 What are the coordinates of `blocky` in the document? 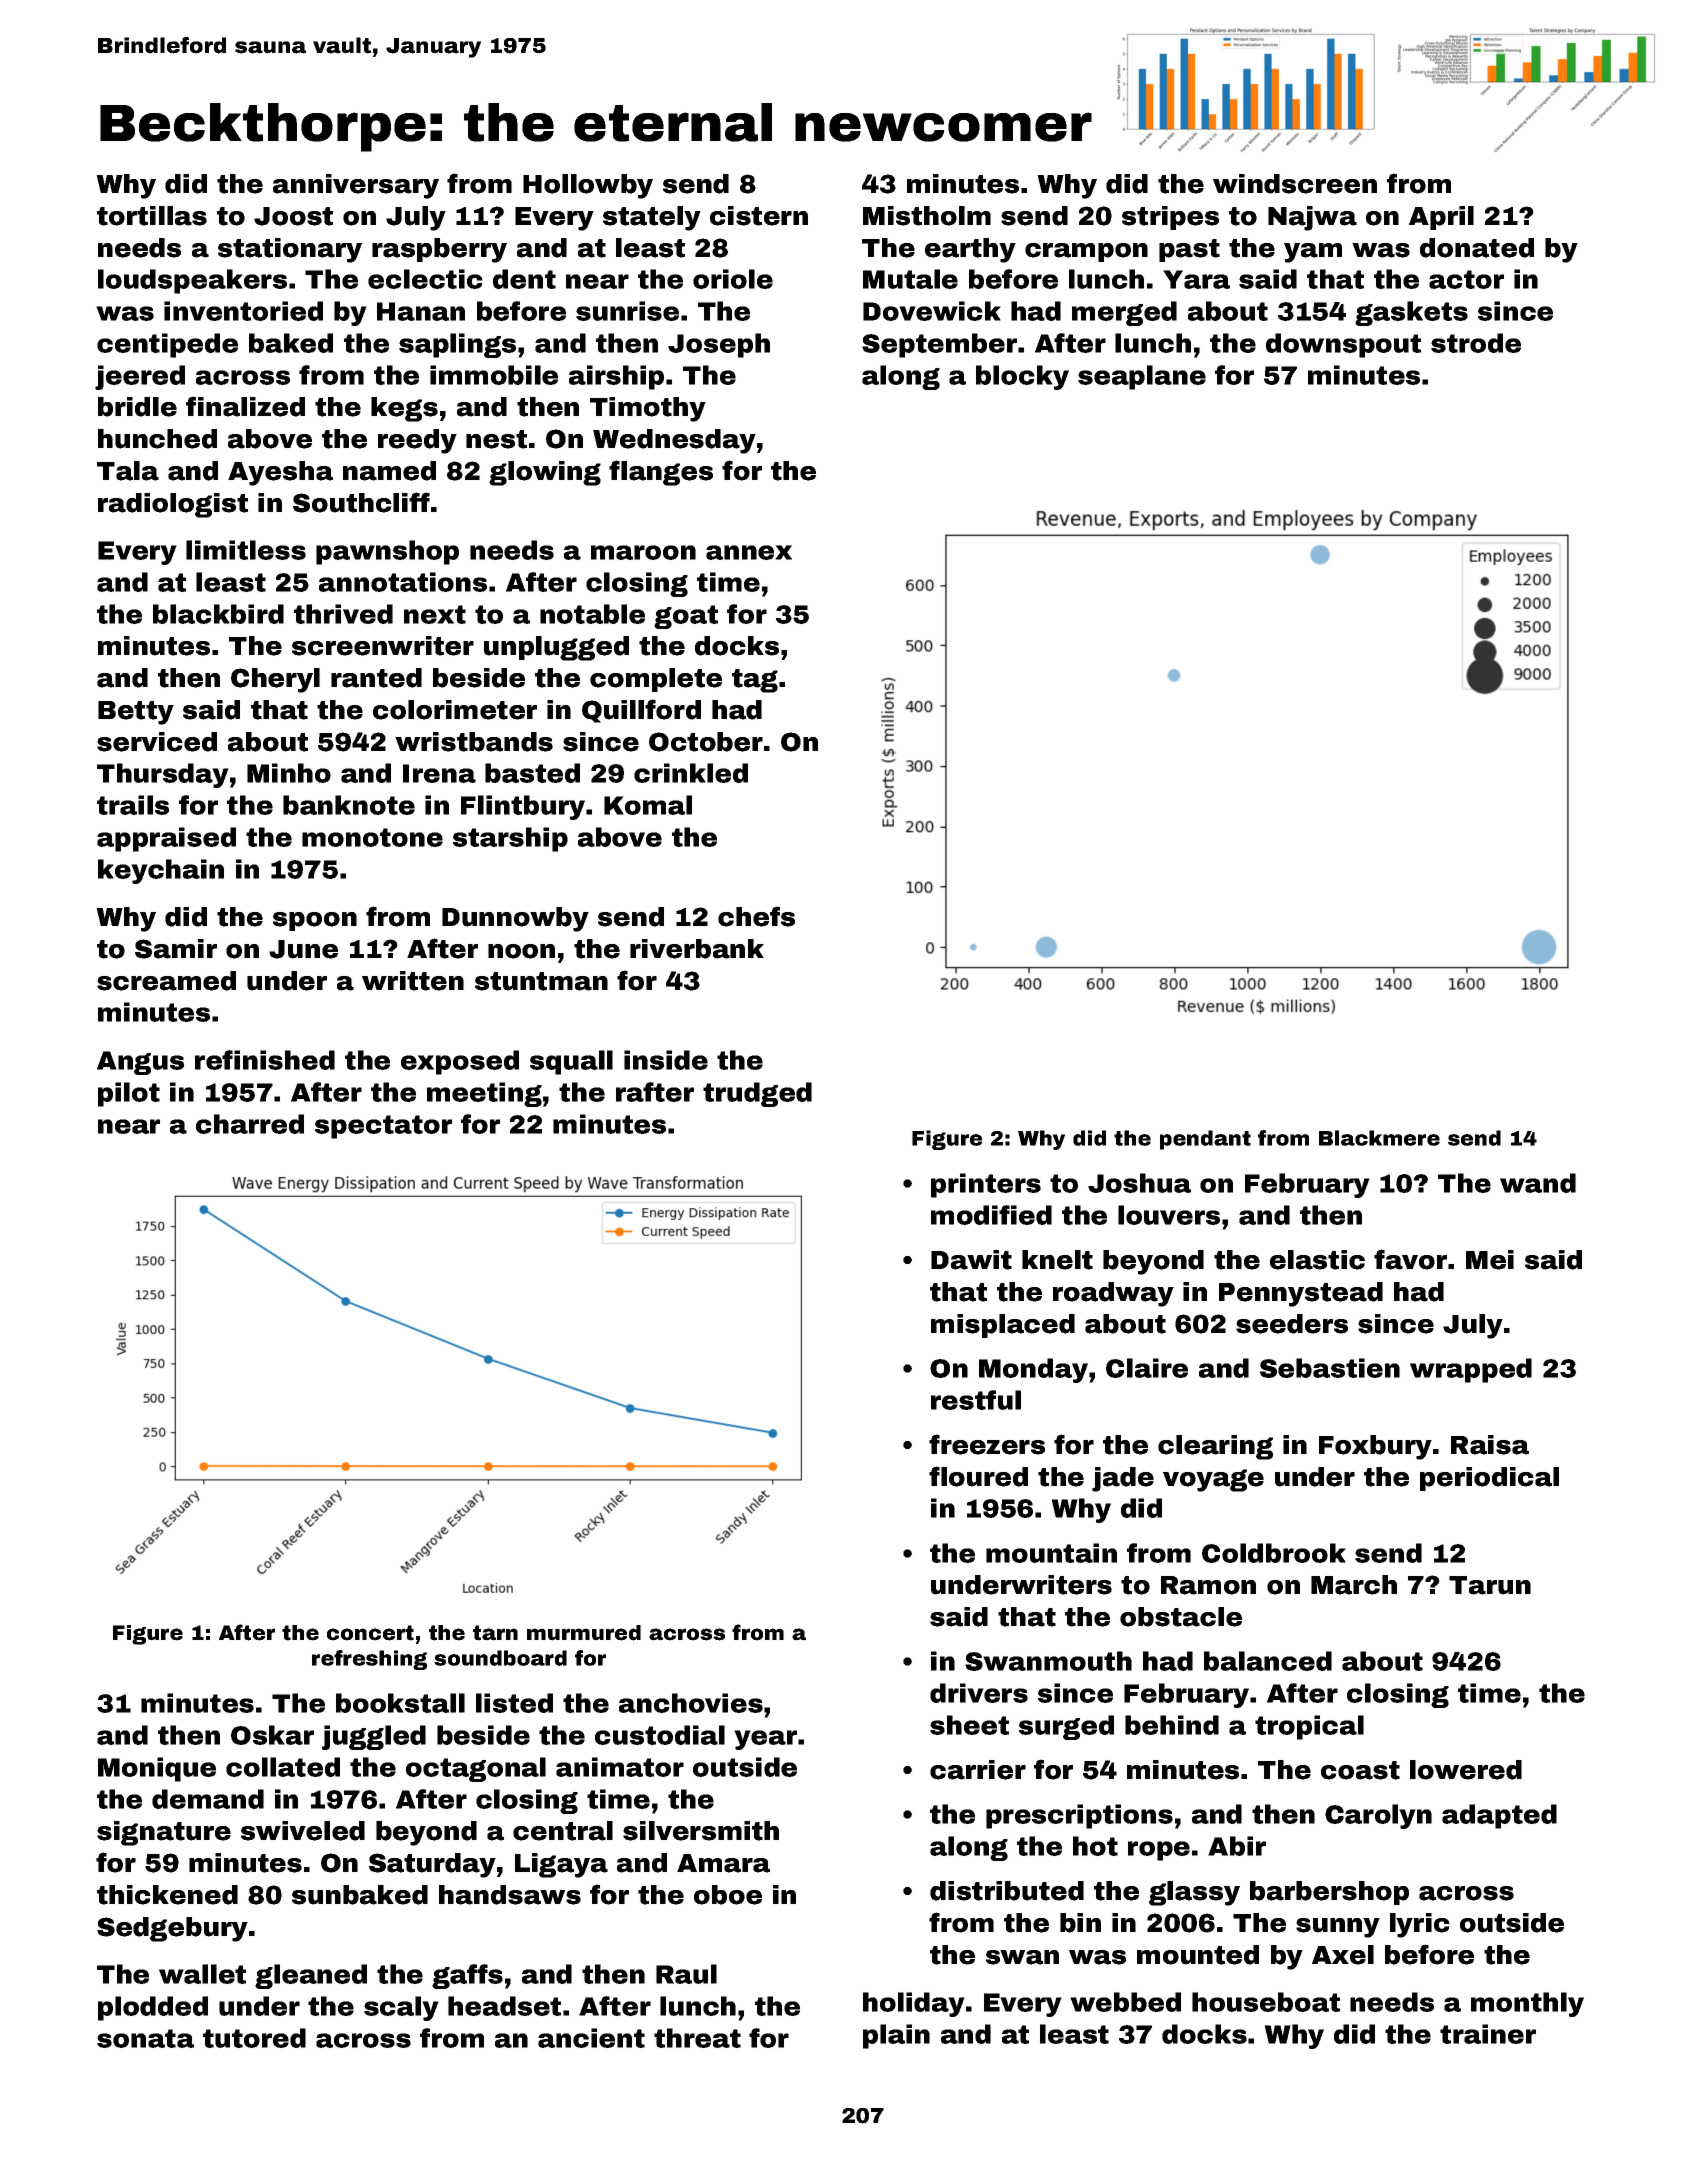 It's located at (1022, 377).
